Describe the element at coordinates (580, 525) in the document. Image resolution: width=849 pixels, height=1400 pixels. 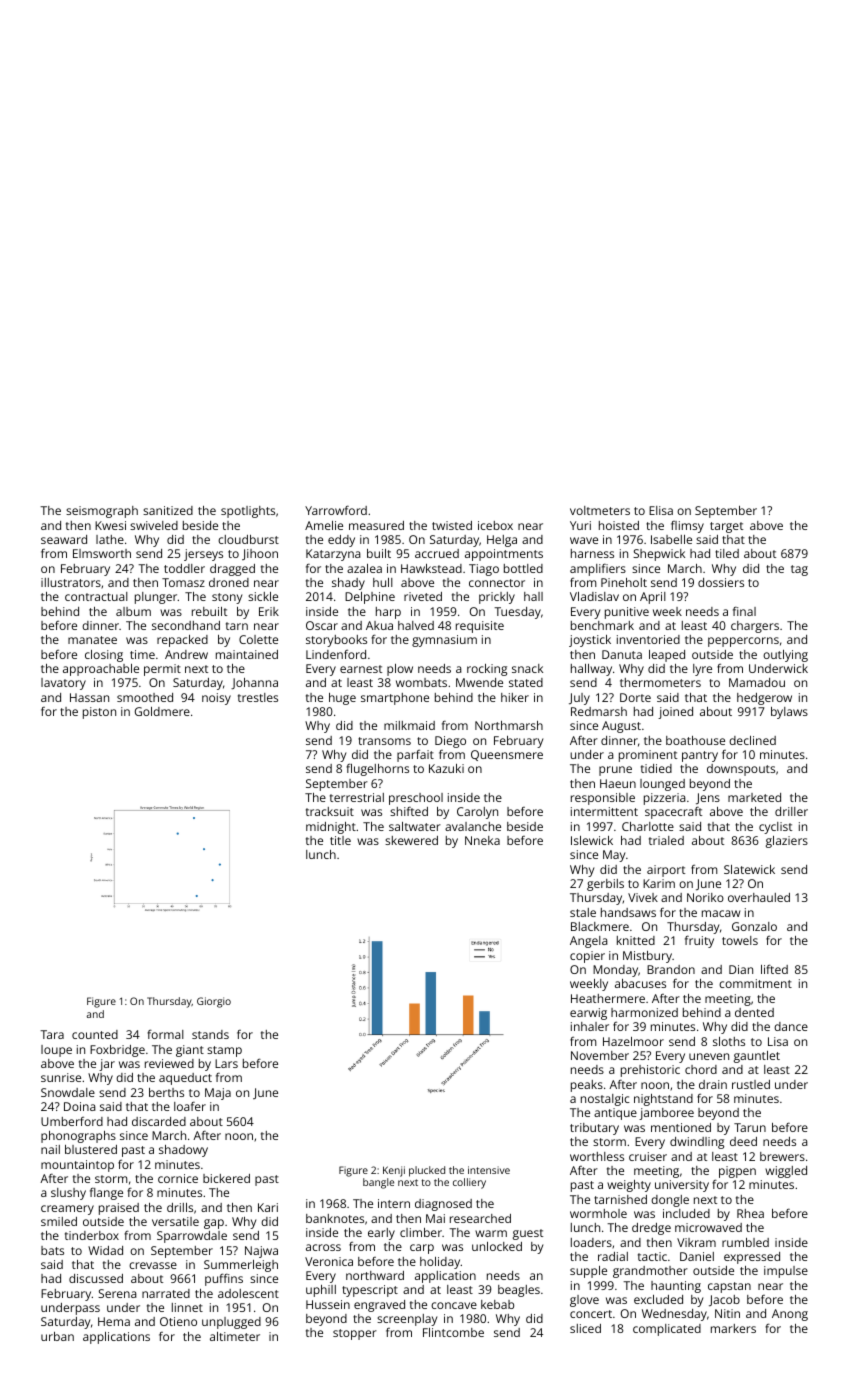
I see `Yuri` at that location.
